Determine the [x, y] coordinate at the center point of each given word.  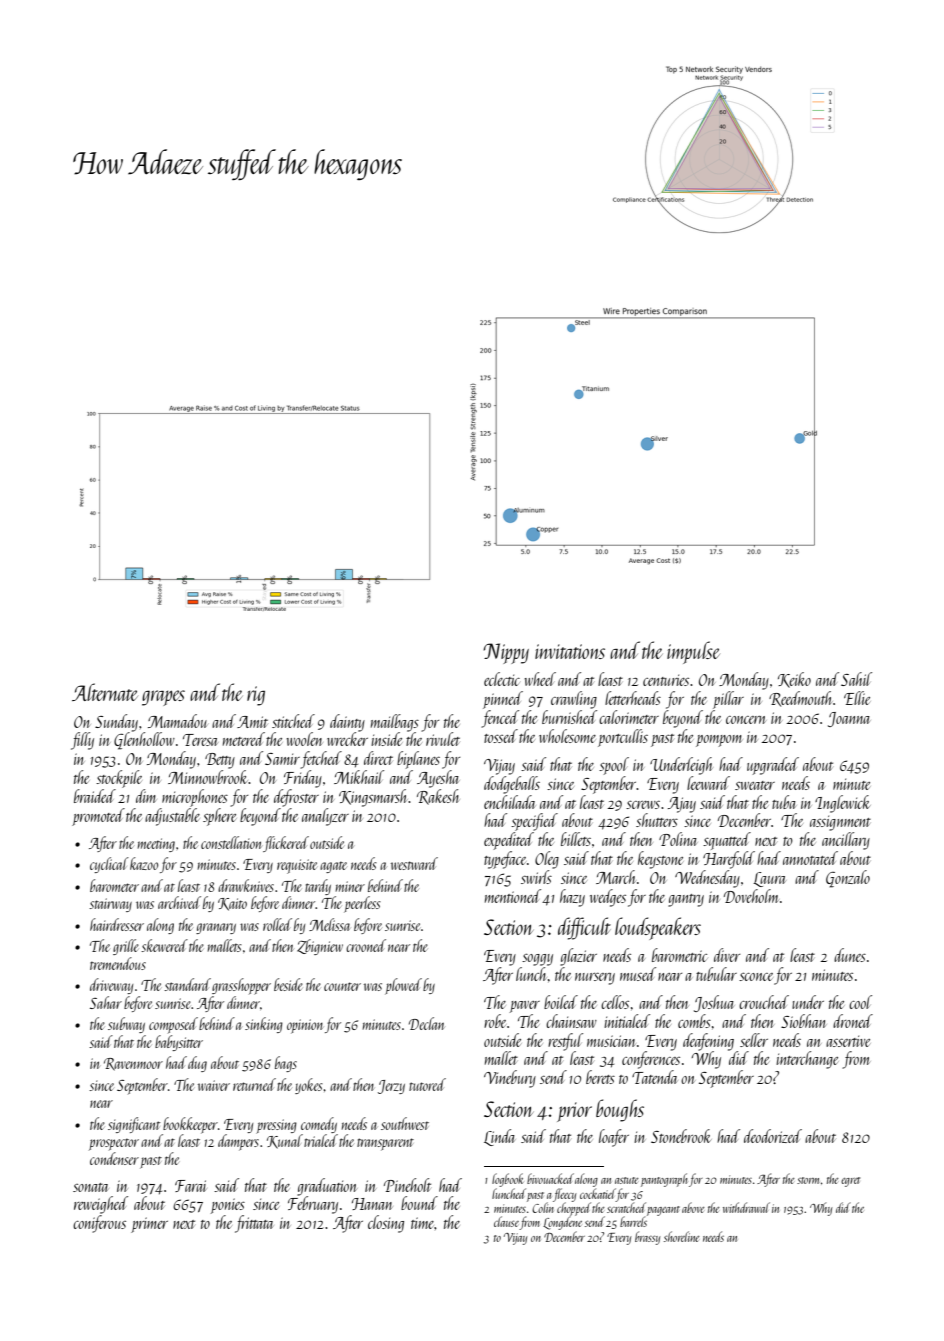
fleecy [564, 1195]
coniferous [99, 1224]
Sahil [856, 679]
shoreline [682, 1236]
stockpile [119, 779]
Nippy [506, 653]
